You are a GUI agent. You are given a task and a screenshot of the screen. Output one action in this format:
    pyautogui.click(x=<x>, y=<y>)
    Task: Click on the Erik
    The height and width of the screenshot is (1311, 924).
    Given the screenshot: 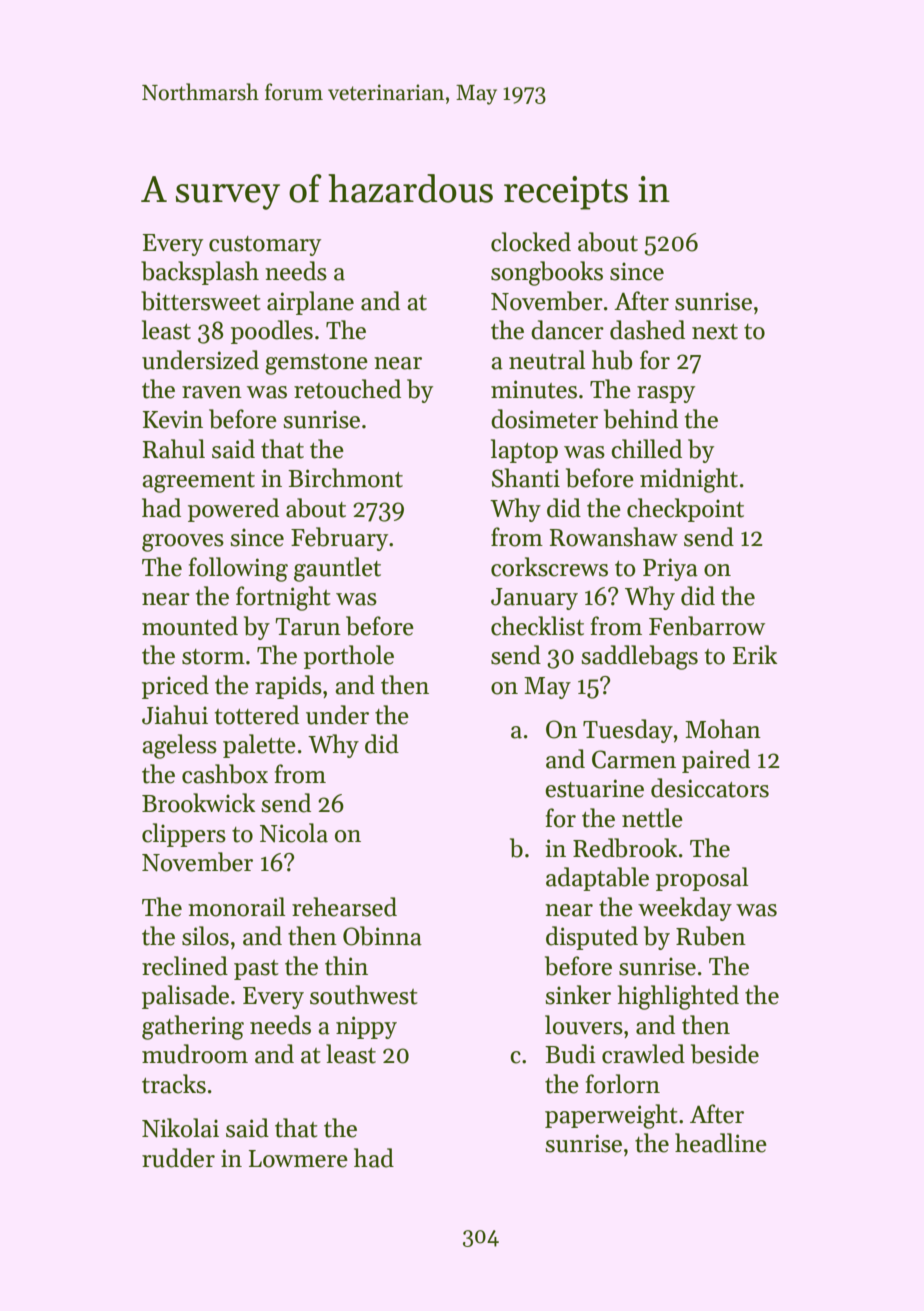 What is the action you would take?
    pyautogui.click(x=755, y=654)
